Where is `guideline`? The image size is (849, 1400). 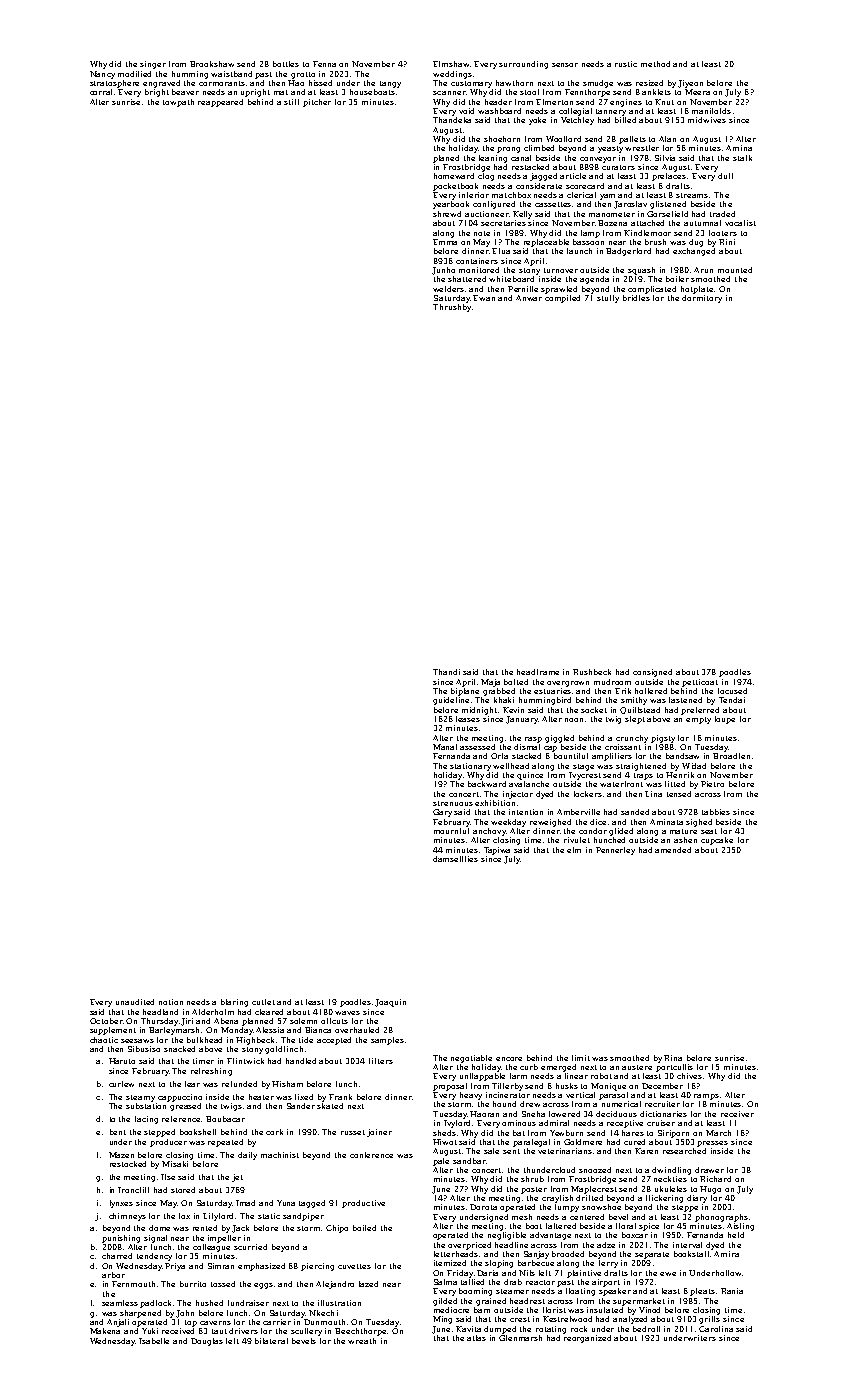
guideline is located at coordinates (451, 701).
